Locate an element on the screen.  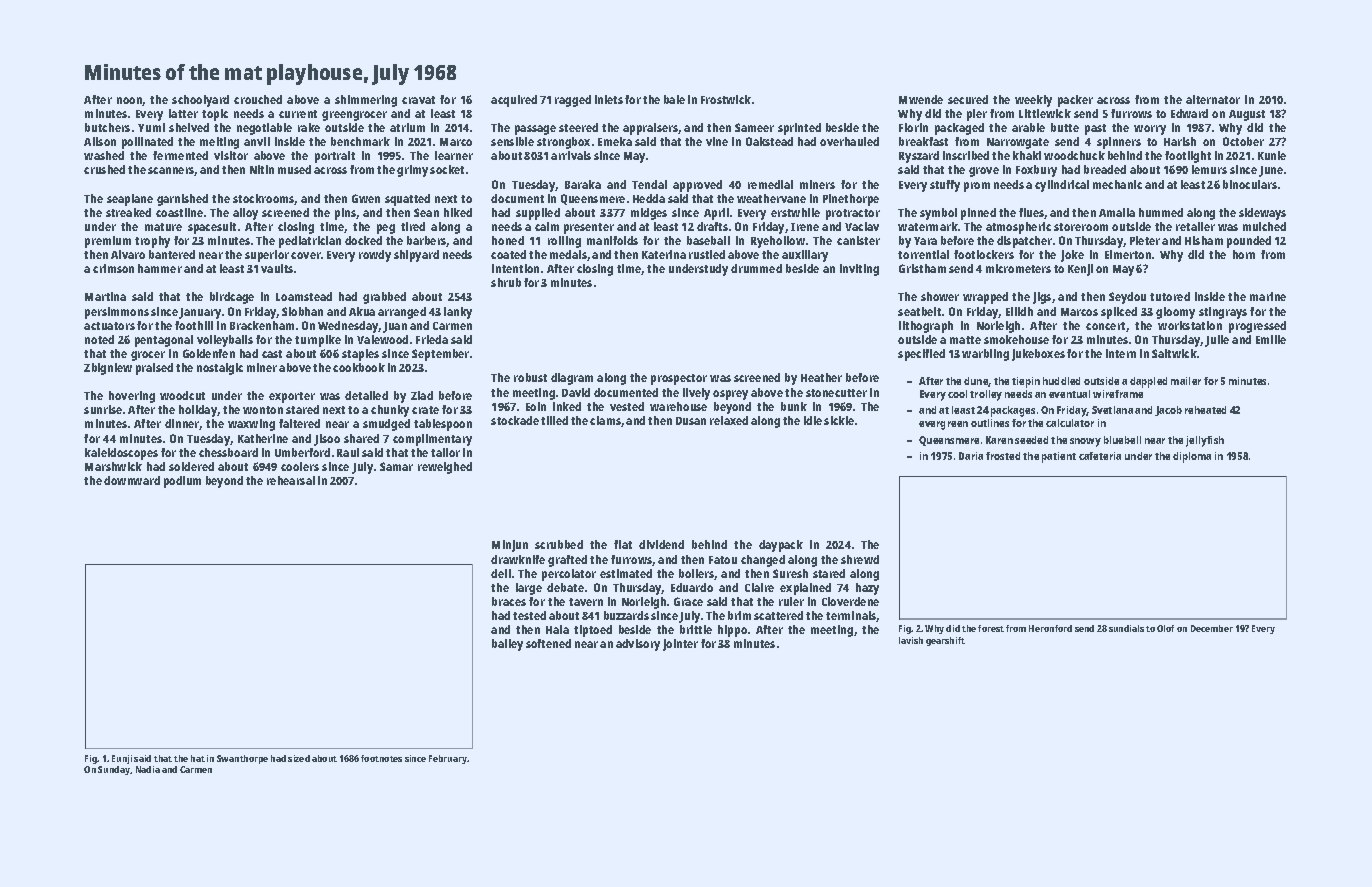
dividend is located at coordinates (661, 544).
